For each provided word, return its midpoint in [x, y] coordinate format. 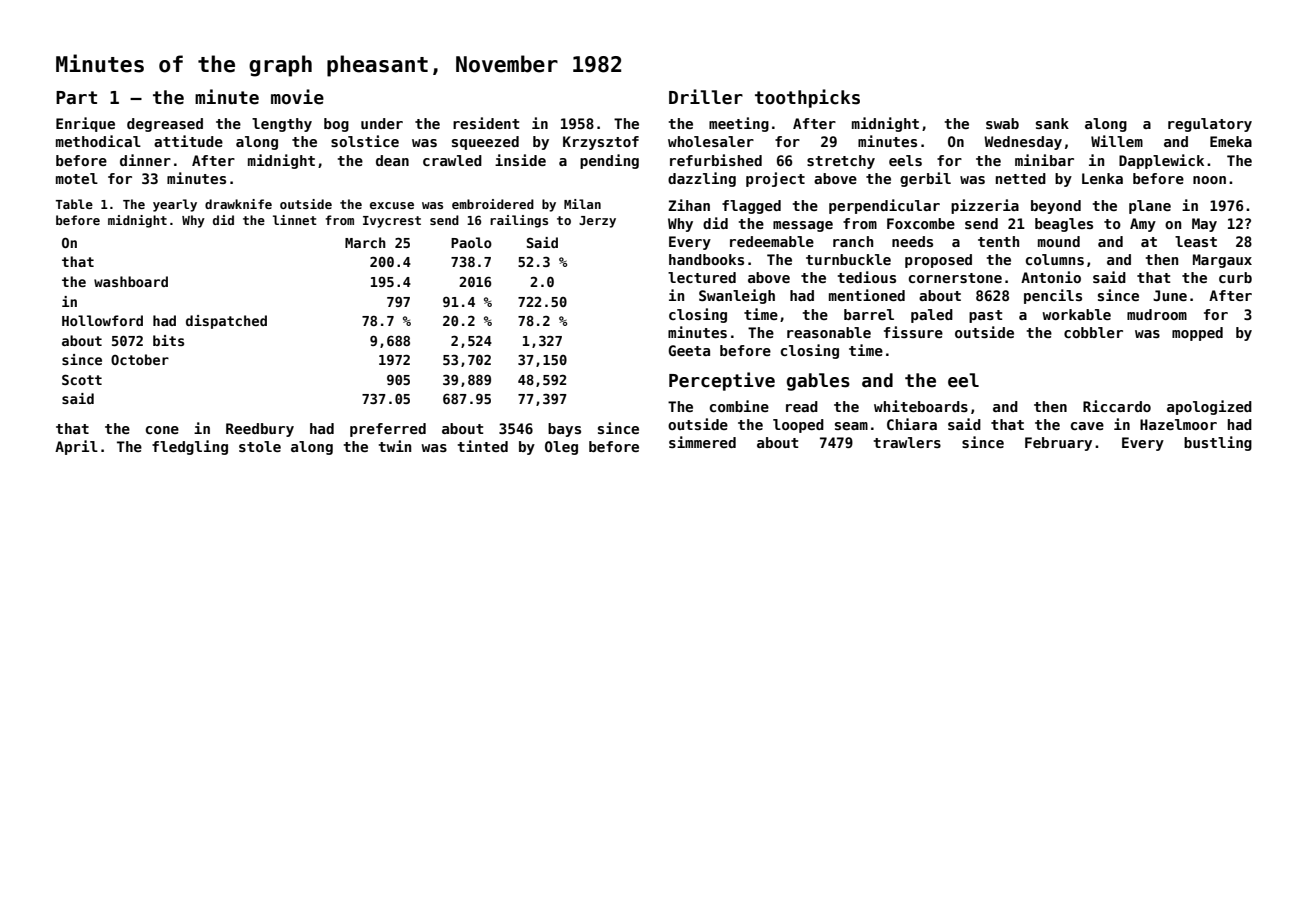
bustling [1218, 443]
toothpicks [807, 98]
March [365, 242]
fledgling [190, 447]
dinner [145, 160]
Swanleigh [737, 296]
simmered [702, 442]
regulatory [1210, 125]
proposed [938, 261]
